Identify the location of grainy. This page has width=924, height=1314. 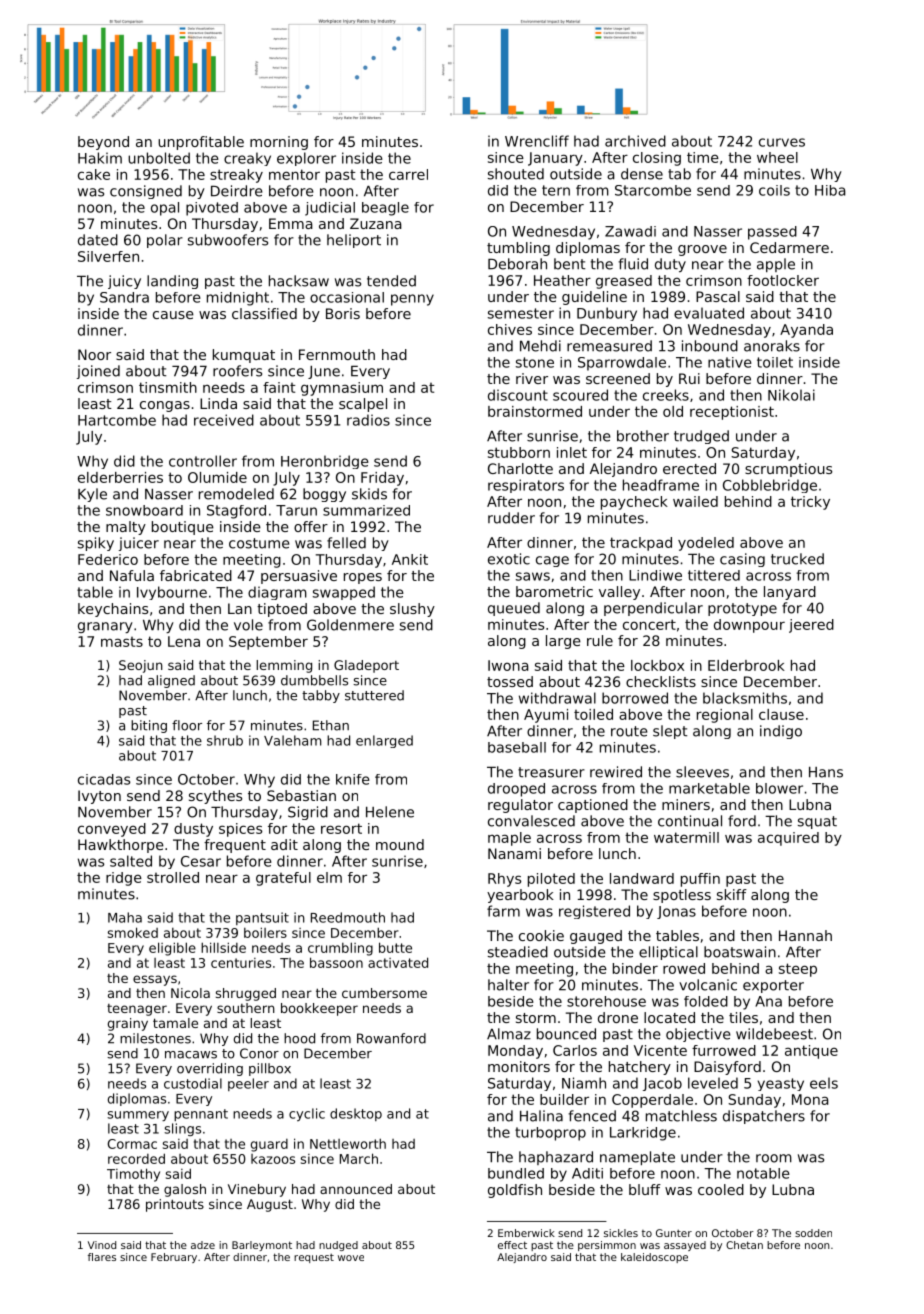
(128, 1024).
